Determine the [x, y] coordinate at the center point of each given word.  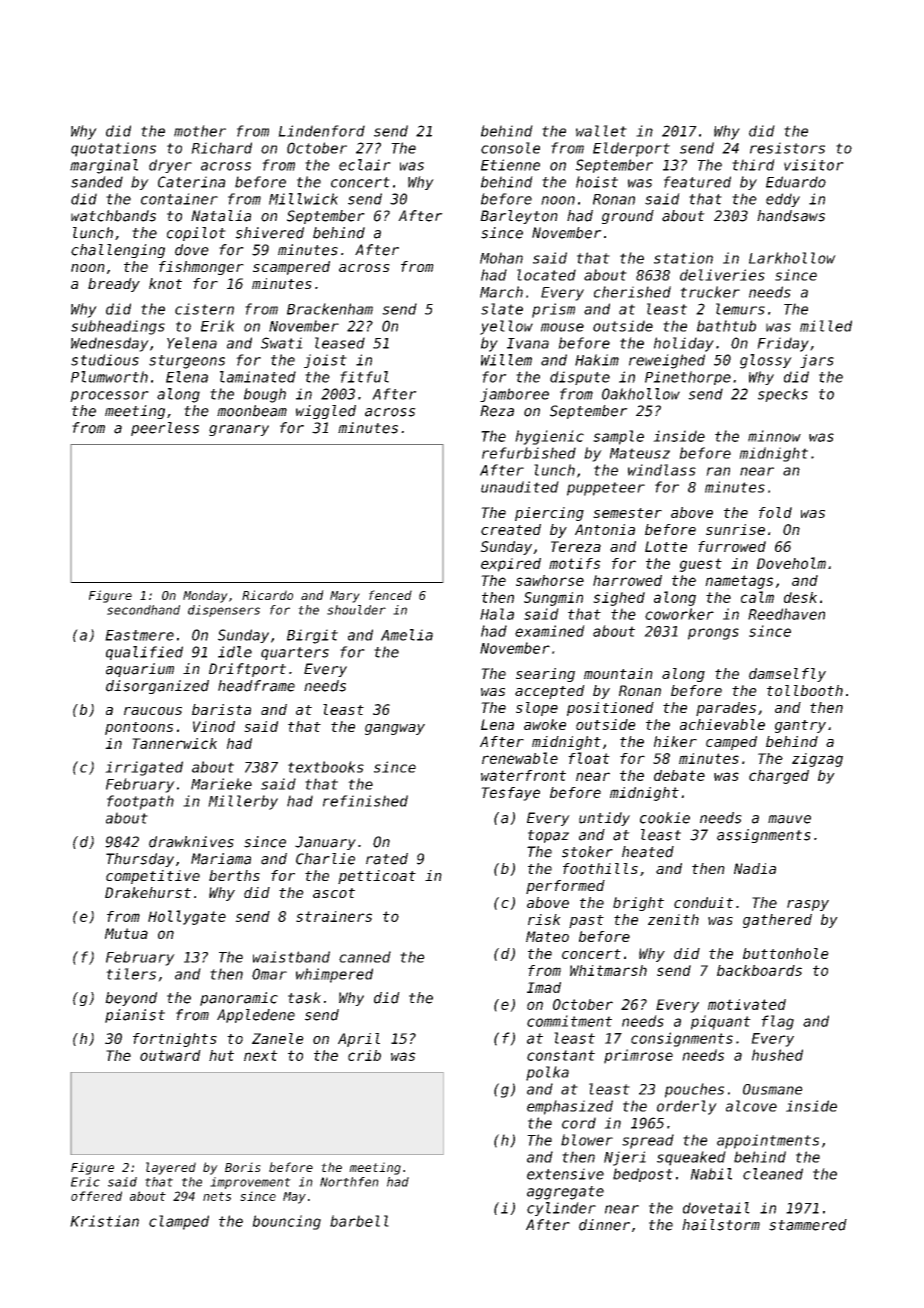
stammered [808, 1225]
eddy [783, 200]
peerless [165, 429]
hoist [597, 182]
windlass [662, 470]
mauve [789, 819]
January [325, 843]
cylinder [561, 1209]
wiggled [326, 412]
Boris [243, 1167]
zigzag [817, 760]
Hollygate [187, 917]
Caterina [192, 182]
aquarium [140, 670]
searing [545, 675]
